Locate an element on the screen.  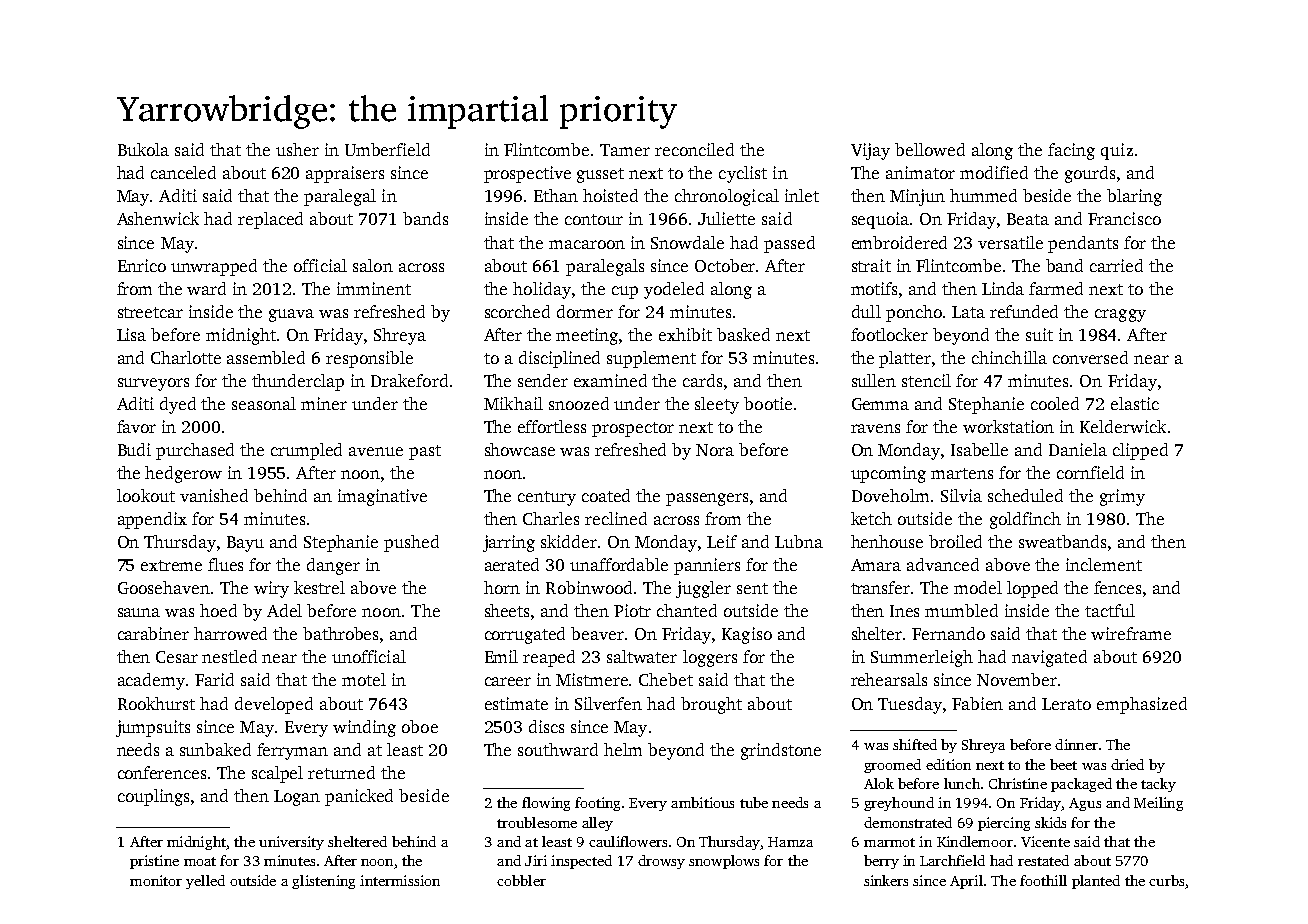
Chebet is located at coordinates (666, 679).
